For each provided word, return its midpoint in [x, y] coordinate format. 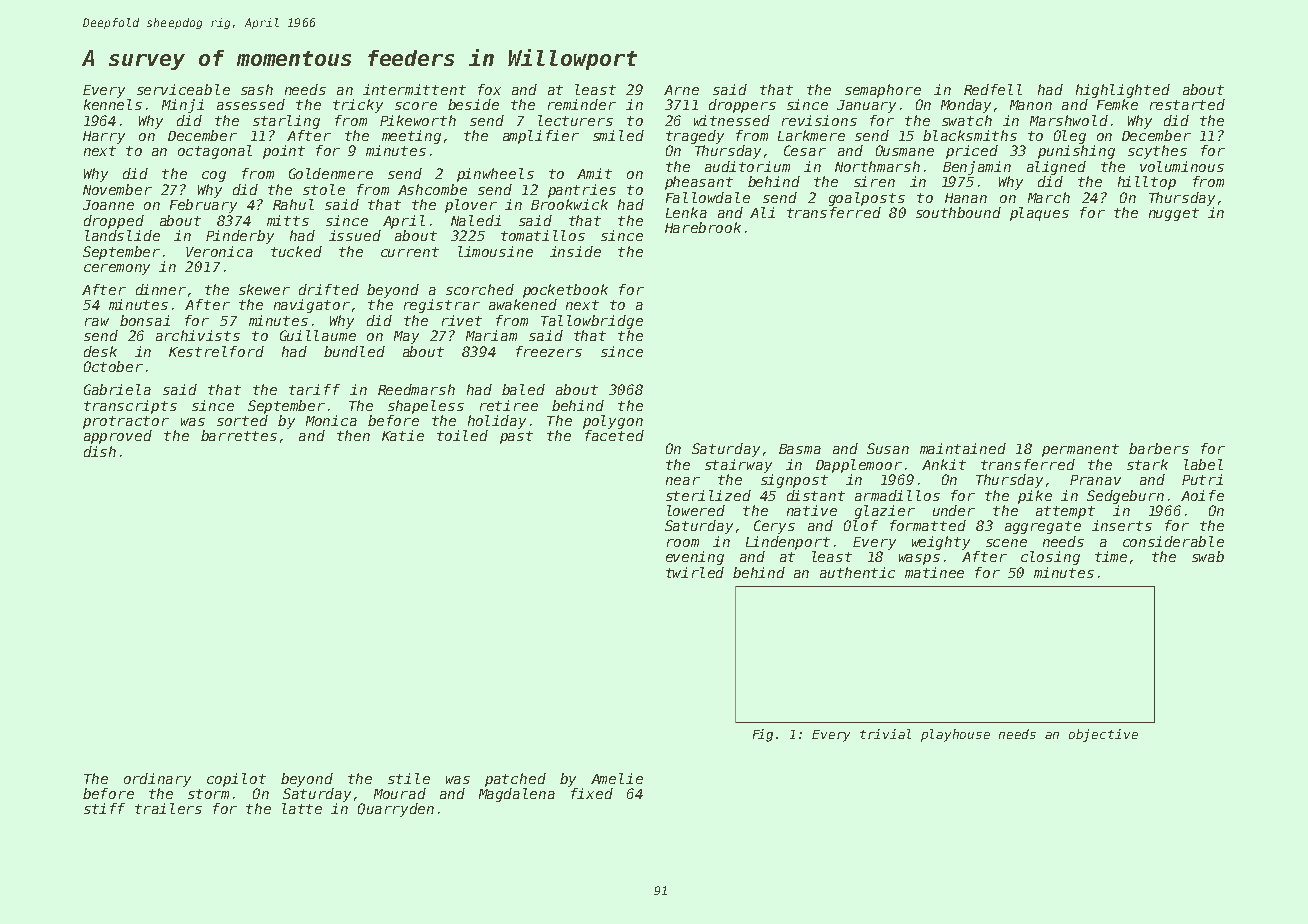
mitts [288, 220]
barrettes [239, 435]
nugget [1174, 214]
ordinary [157, 780]
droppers [742, 106]
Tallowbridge [592, 322]
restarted [1187, 104]
